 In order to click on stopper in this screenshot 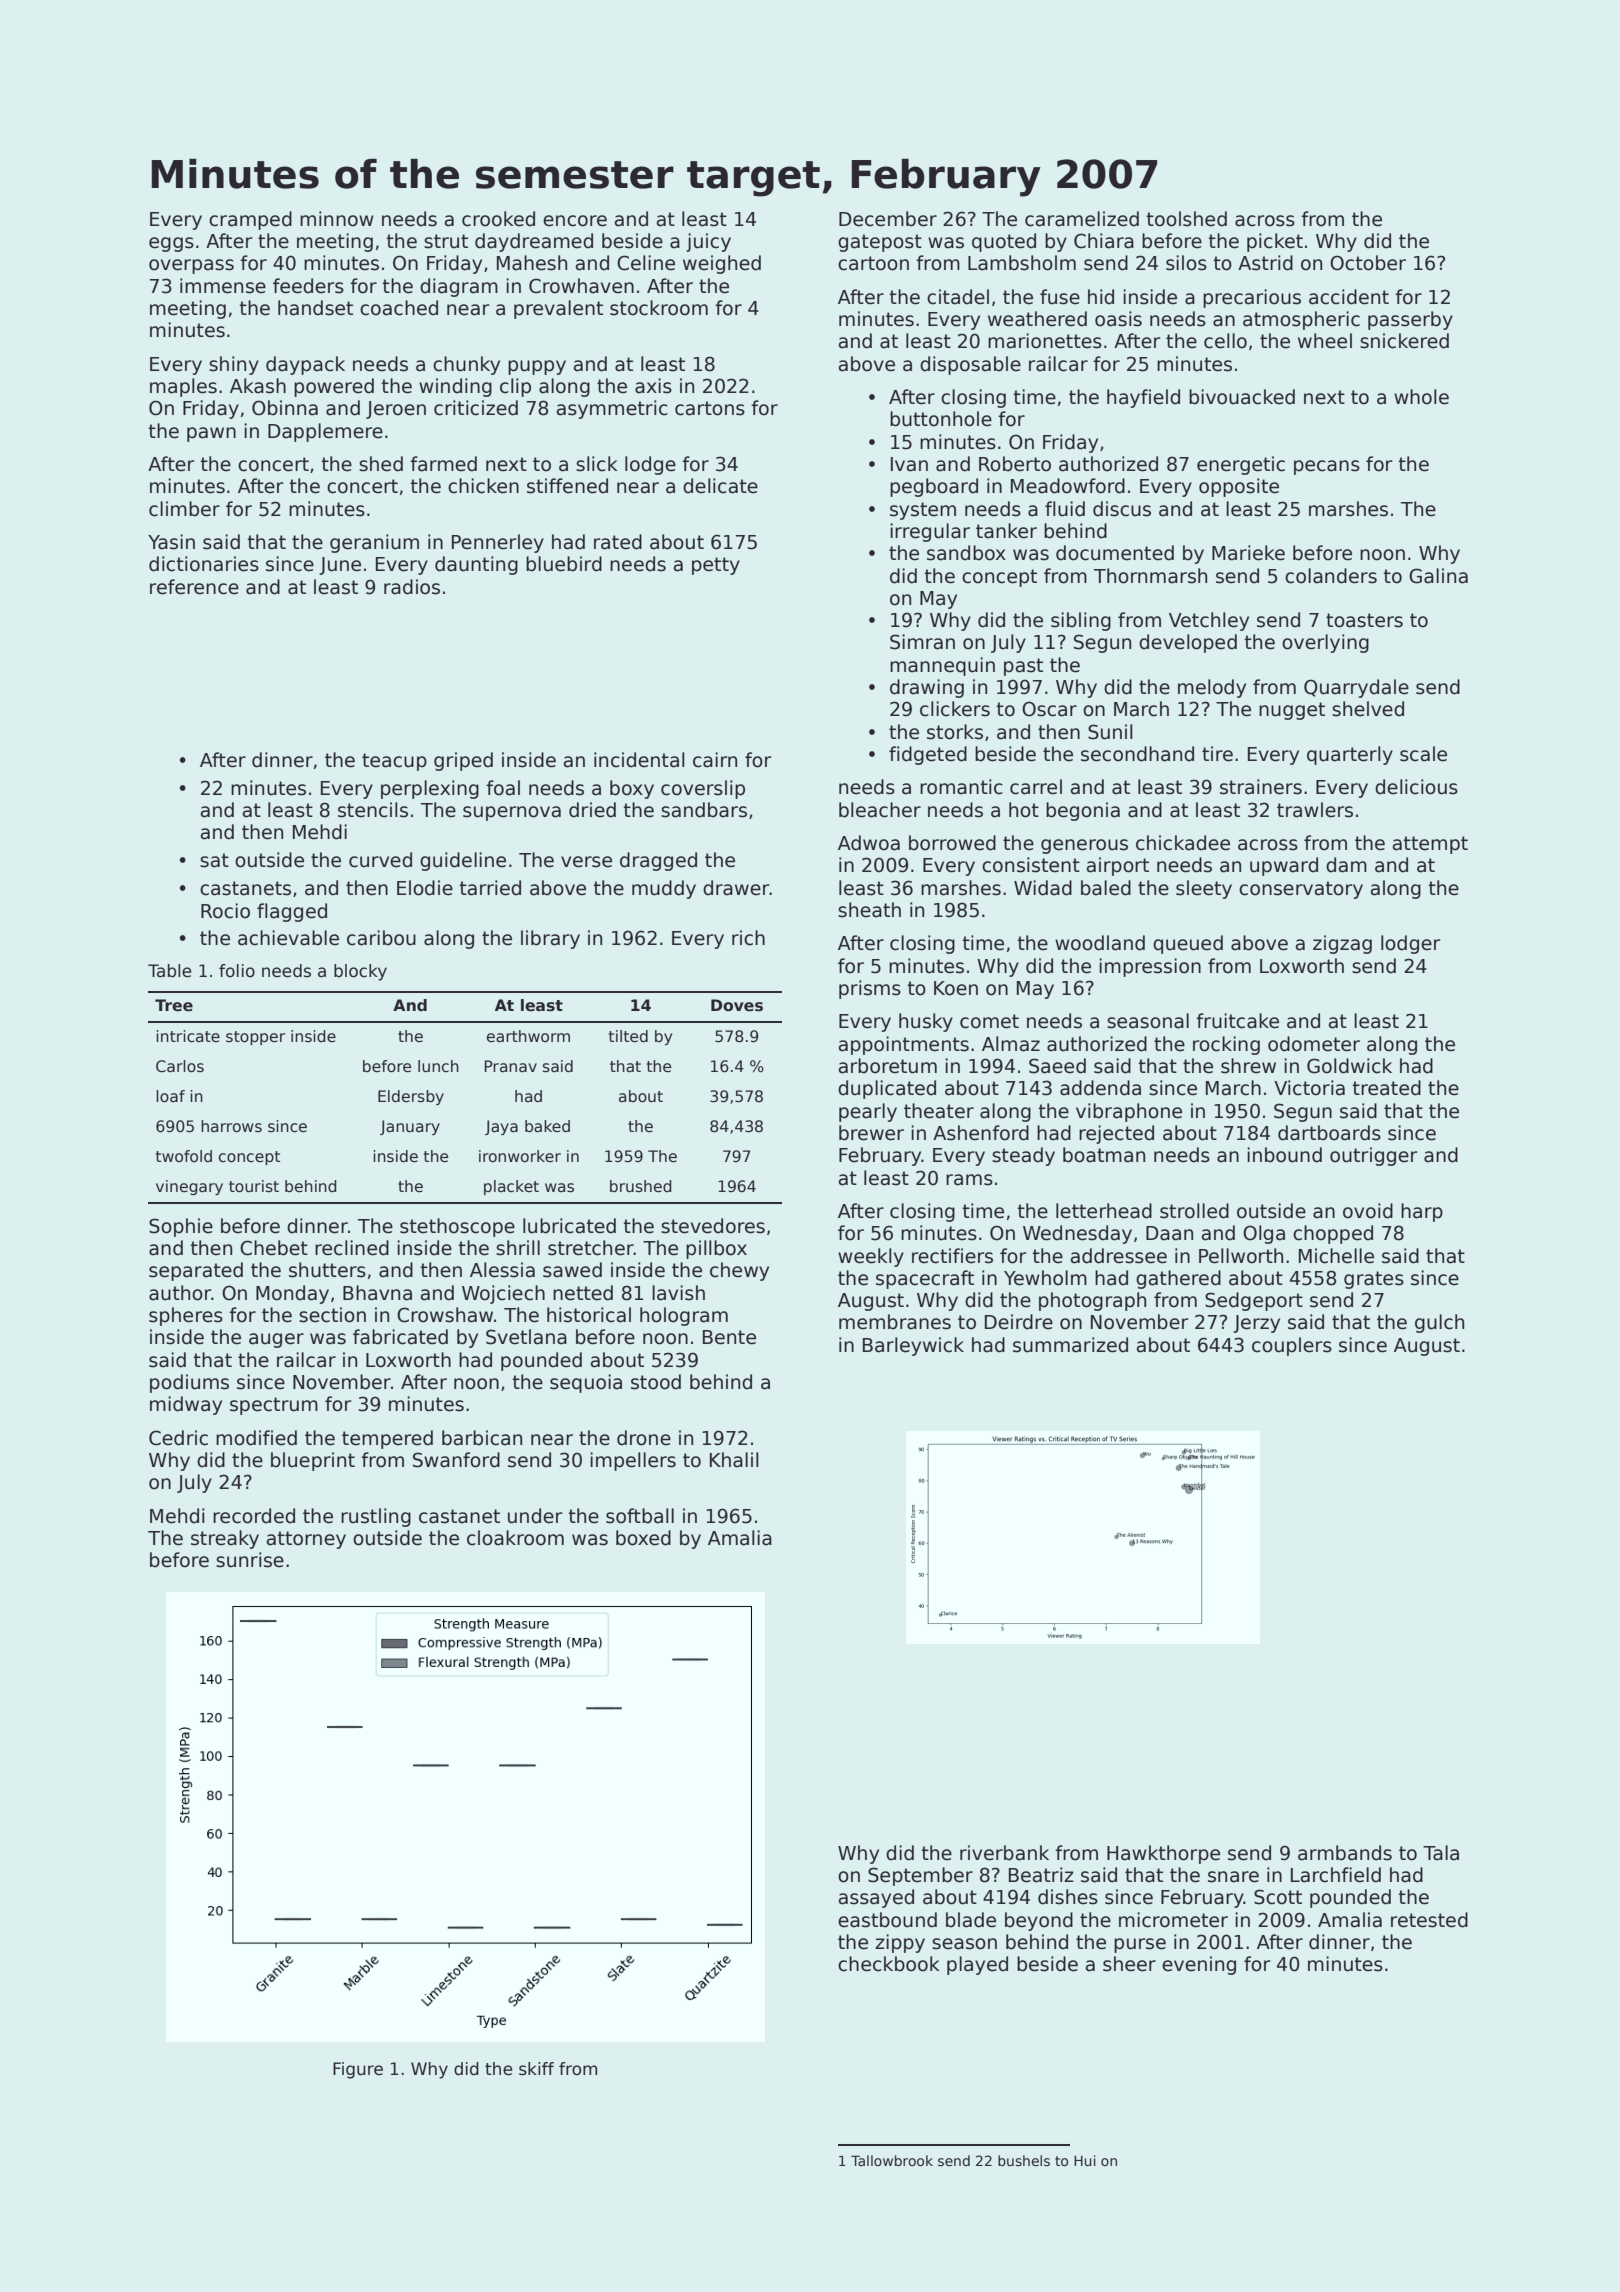, I will do `click(255, 1038)`.
